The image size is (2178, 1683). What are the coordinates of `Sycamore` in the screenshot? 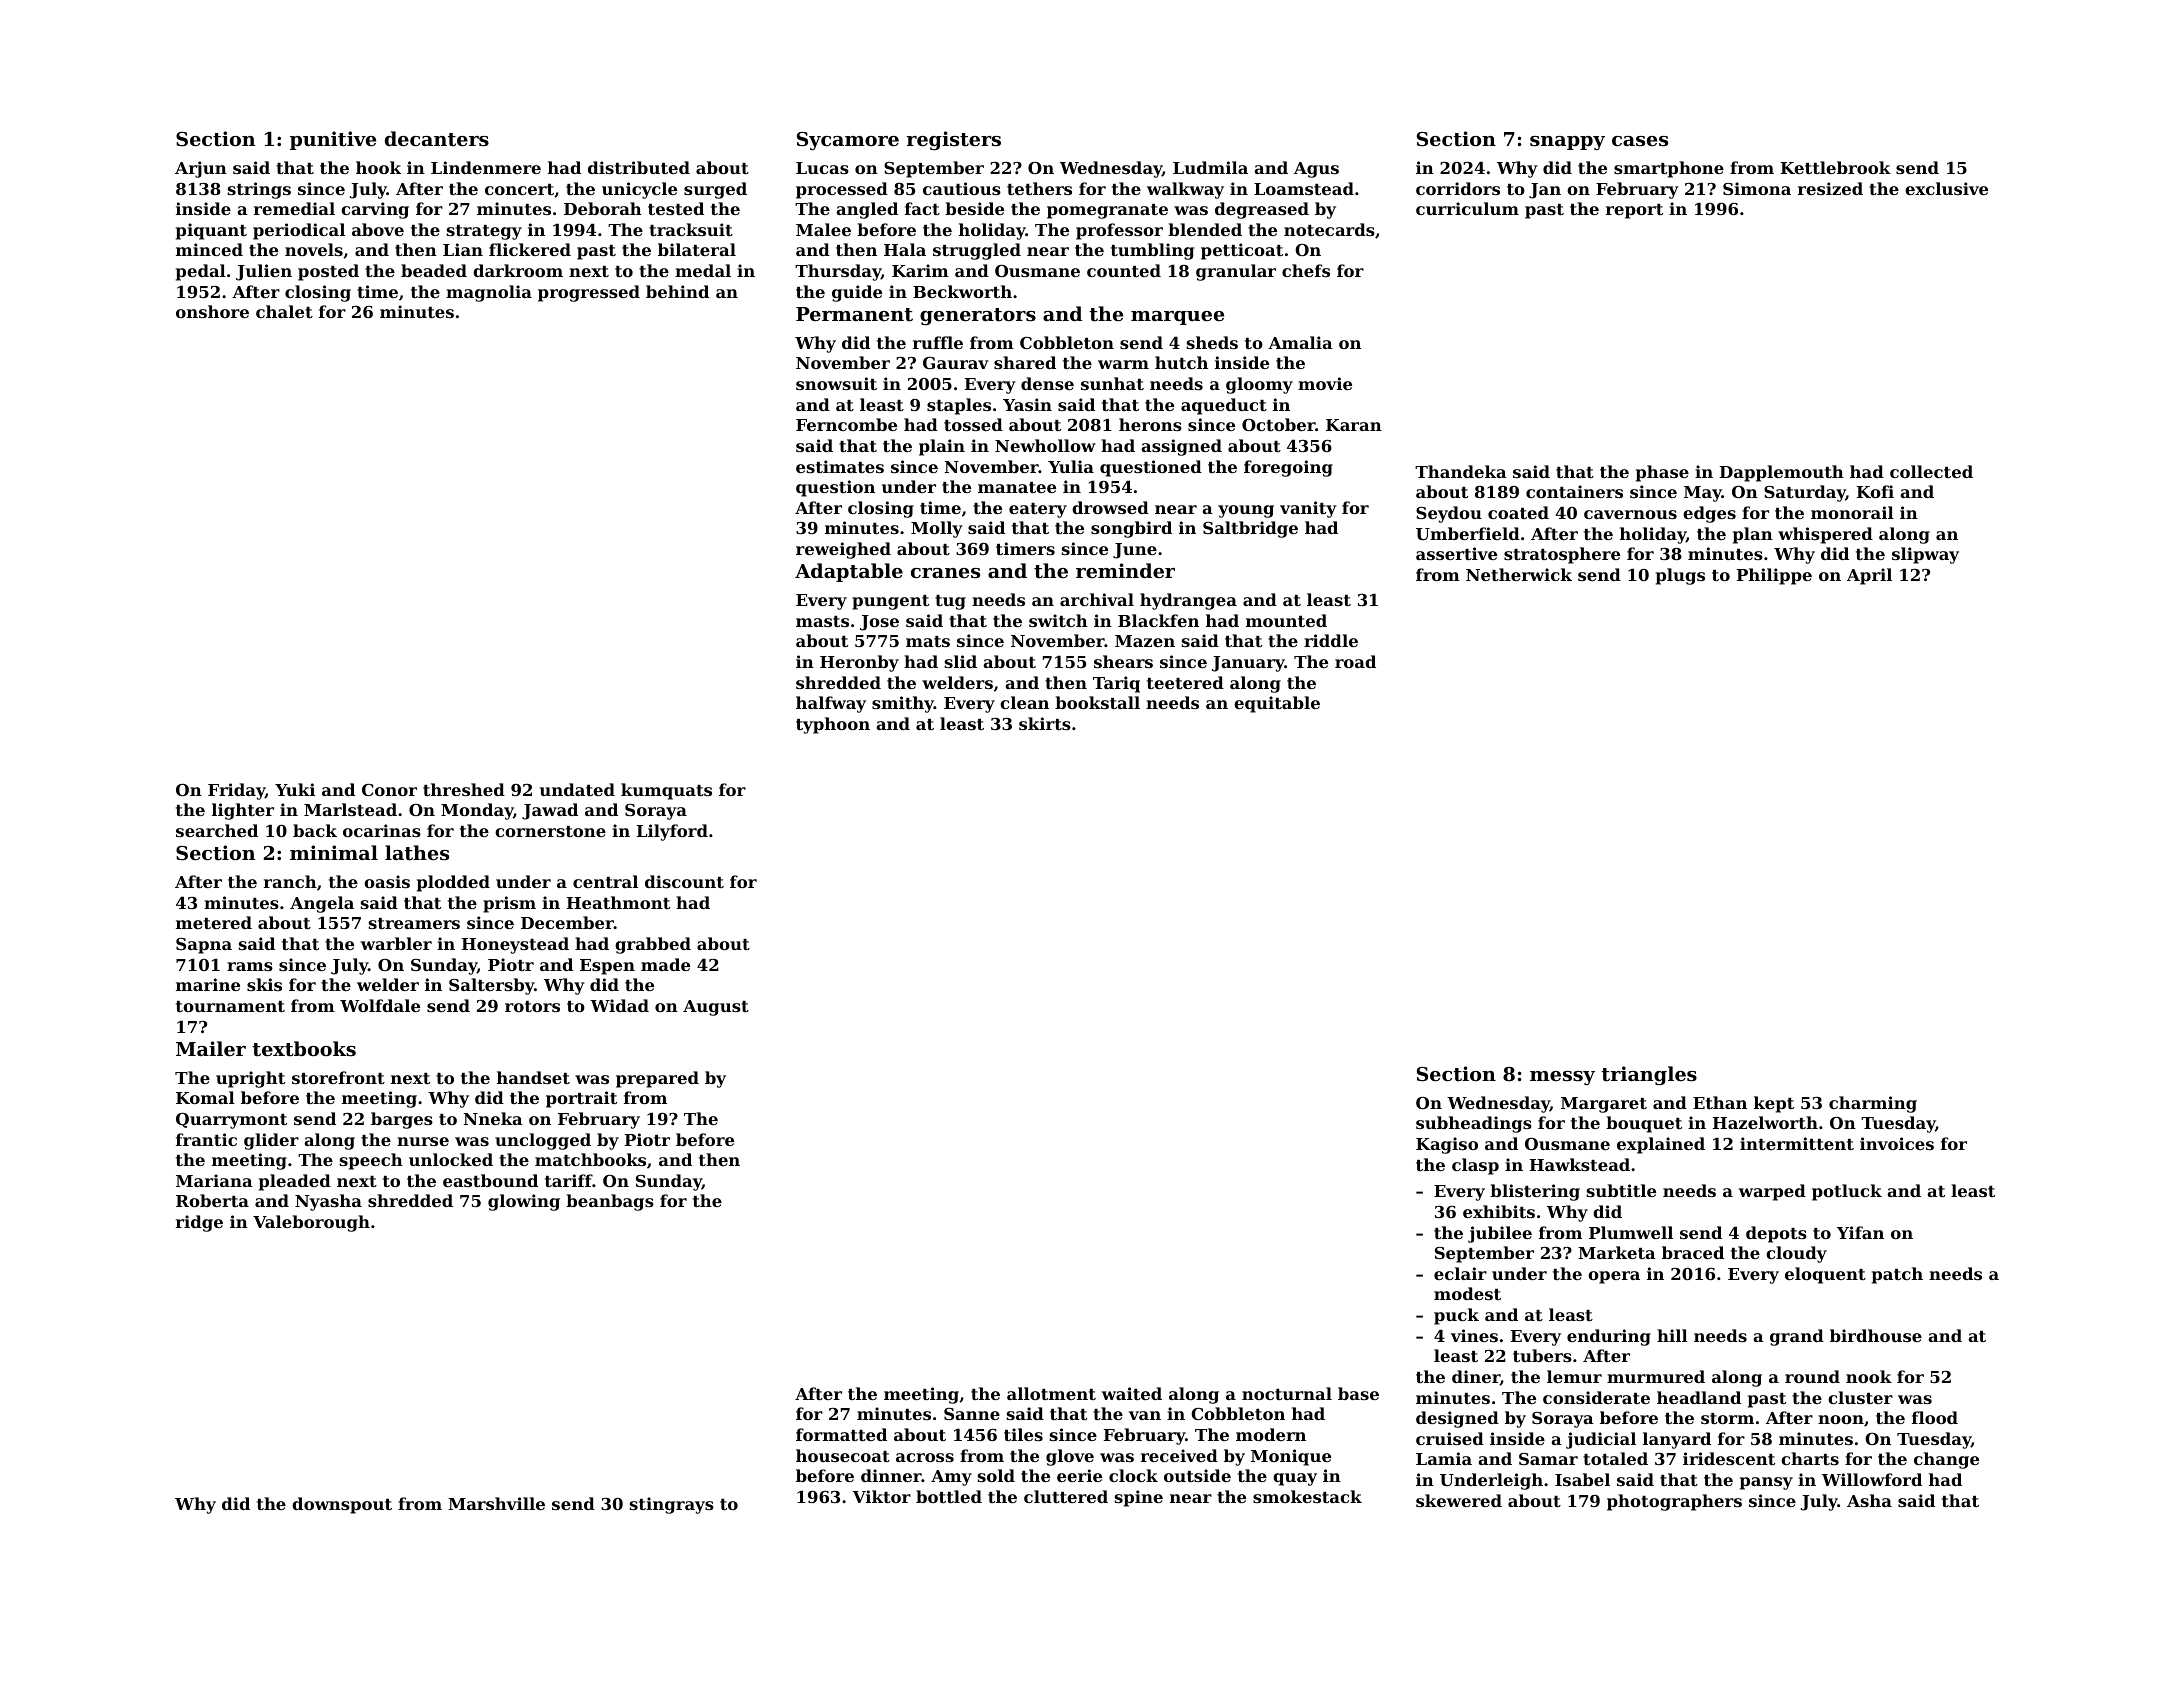 It's located at (848, 141).
